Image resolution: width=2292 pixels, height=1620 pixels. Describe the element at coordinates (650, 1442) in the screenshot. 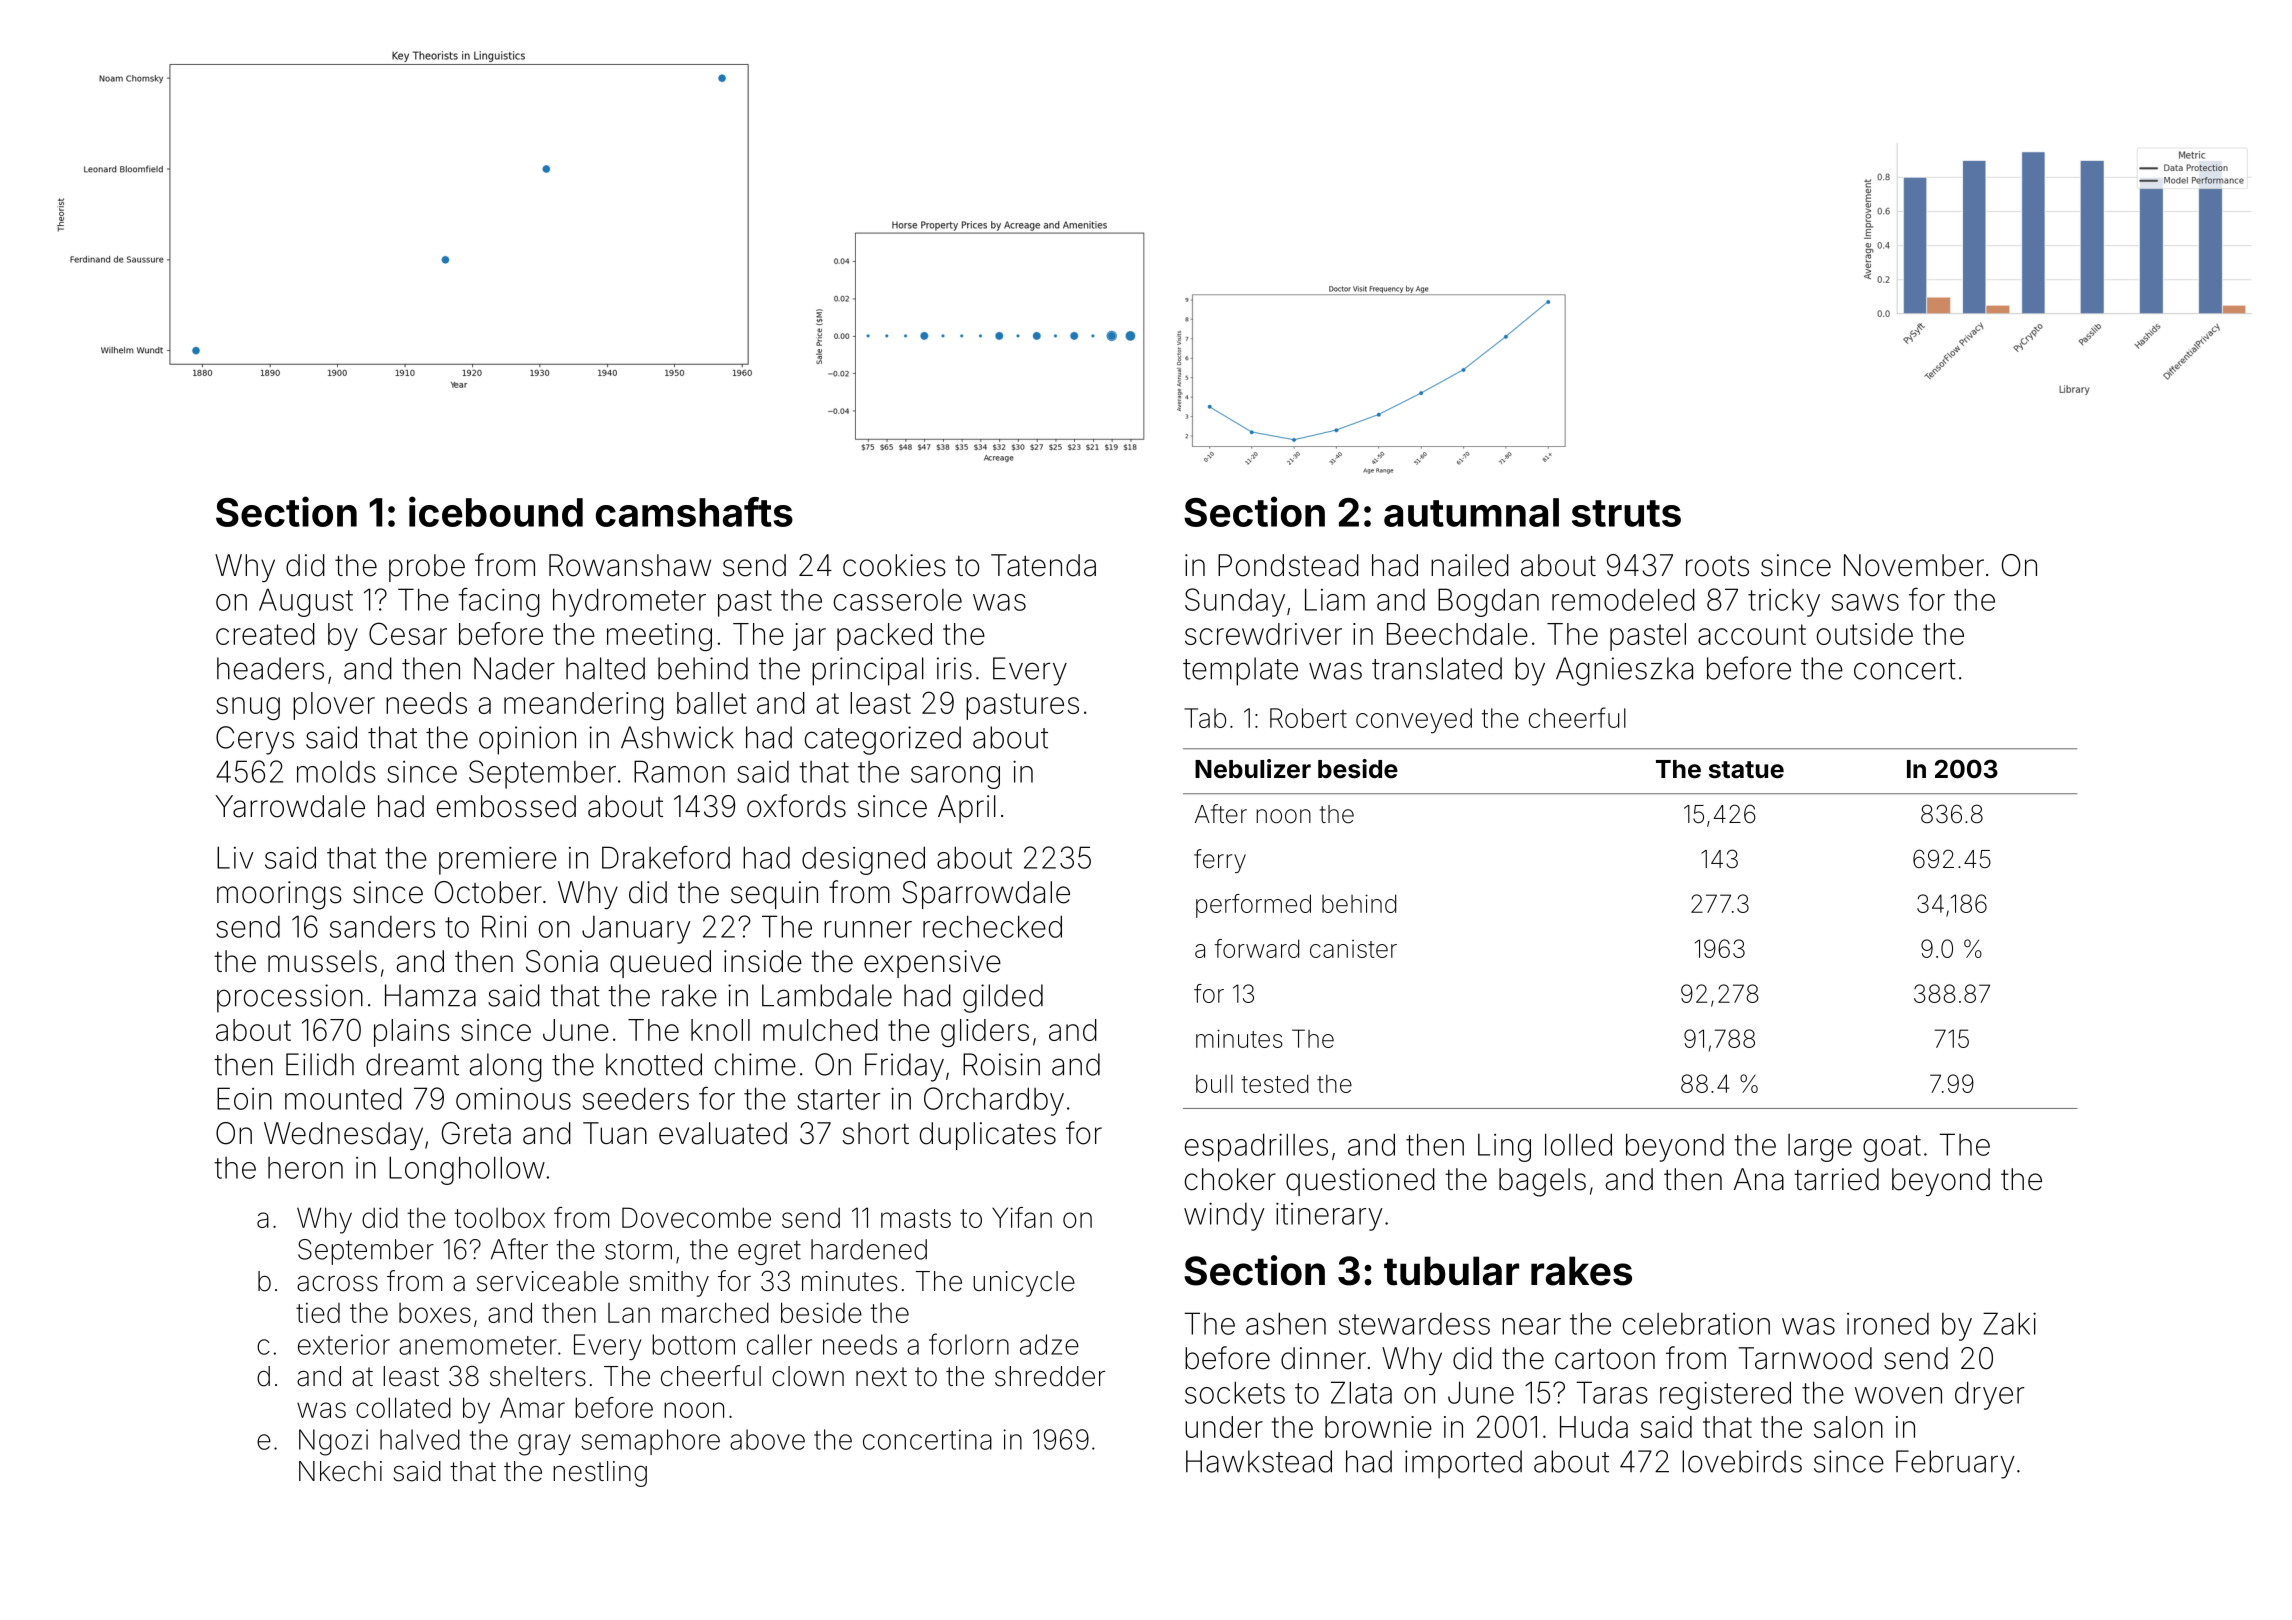

I see `semaphore` at that location.
